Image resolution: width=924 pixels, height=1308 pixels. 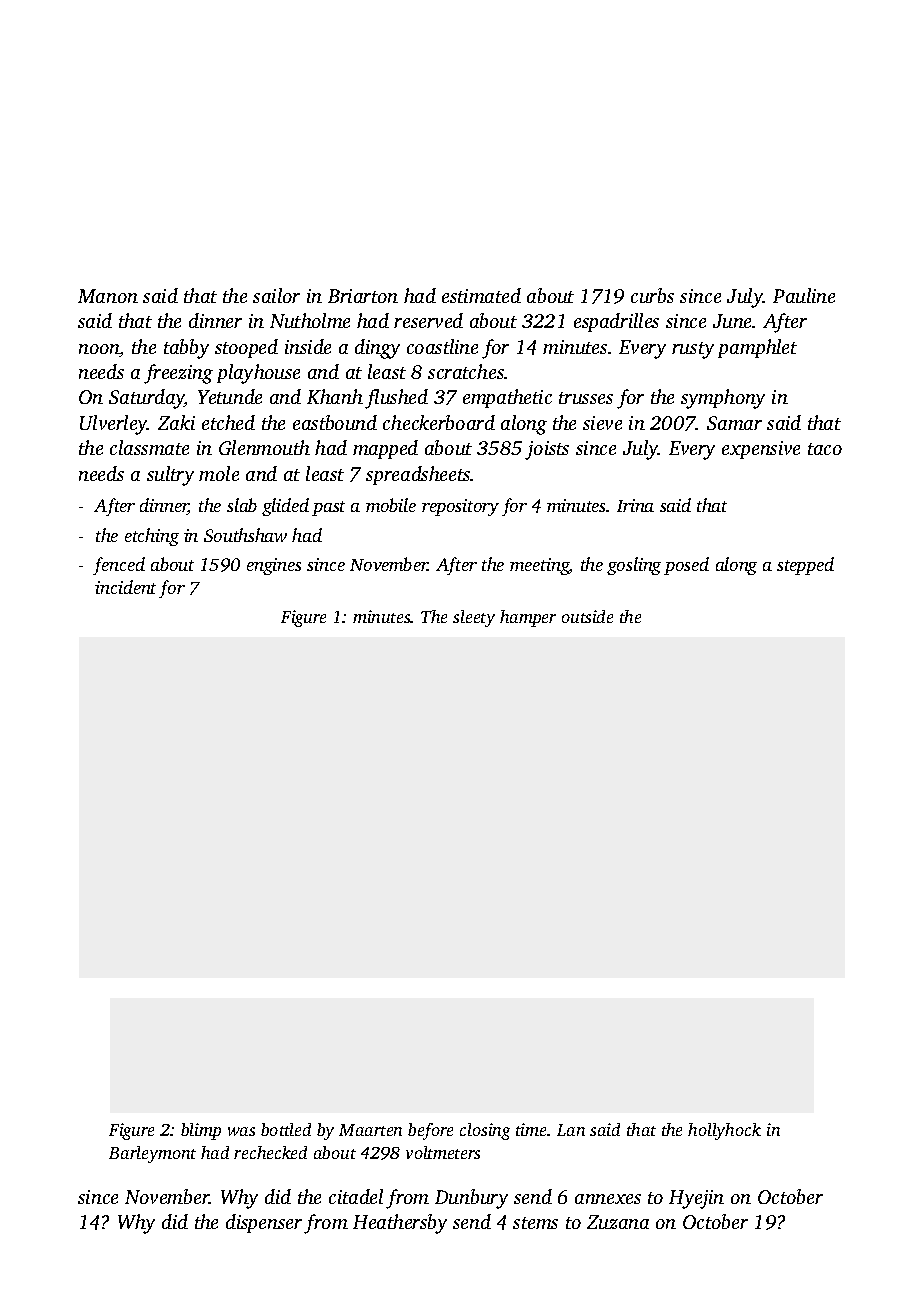 I want to click on posed, so click(x=686, y=566).
